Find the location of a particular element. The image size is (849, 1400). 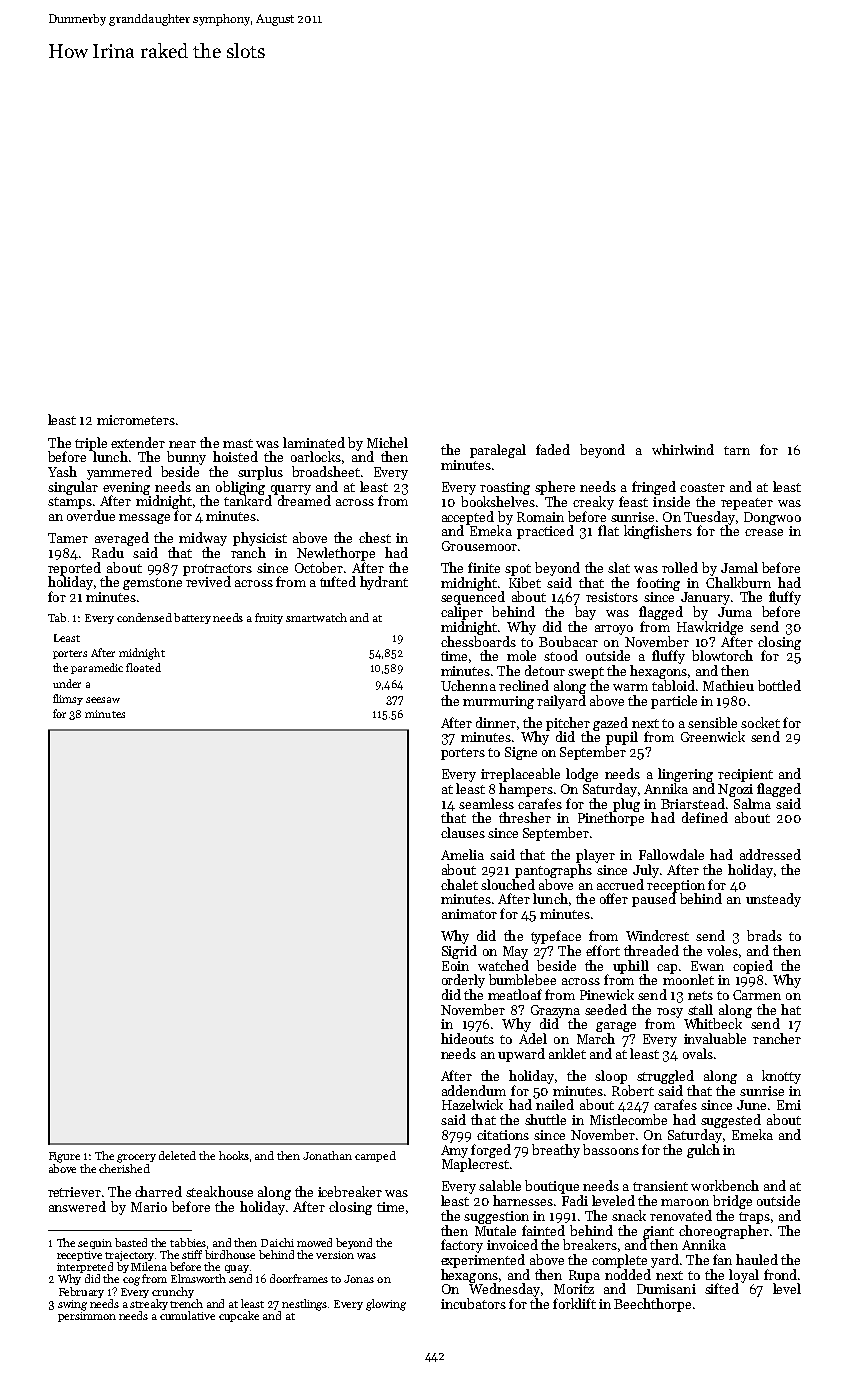

tarn is located at coordinates (737, 450).
